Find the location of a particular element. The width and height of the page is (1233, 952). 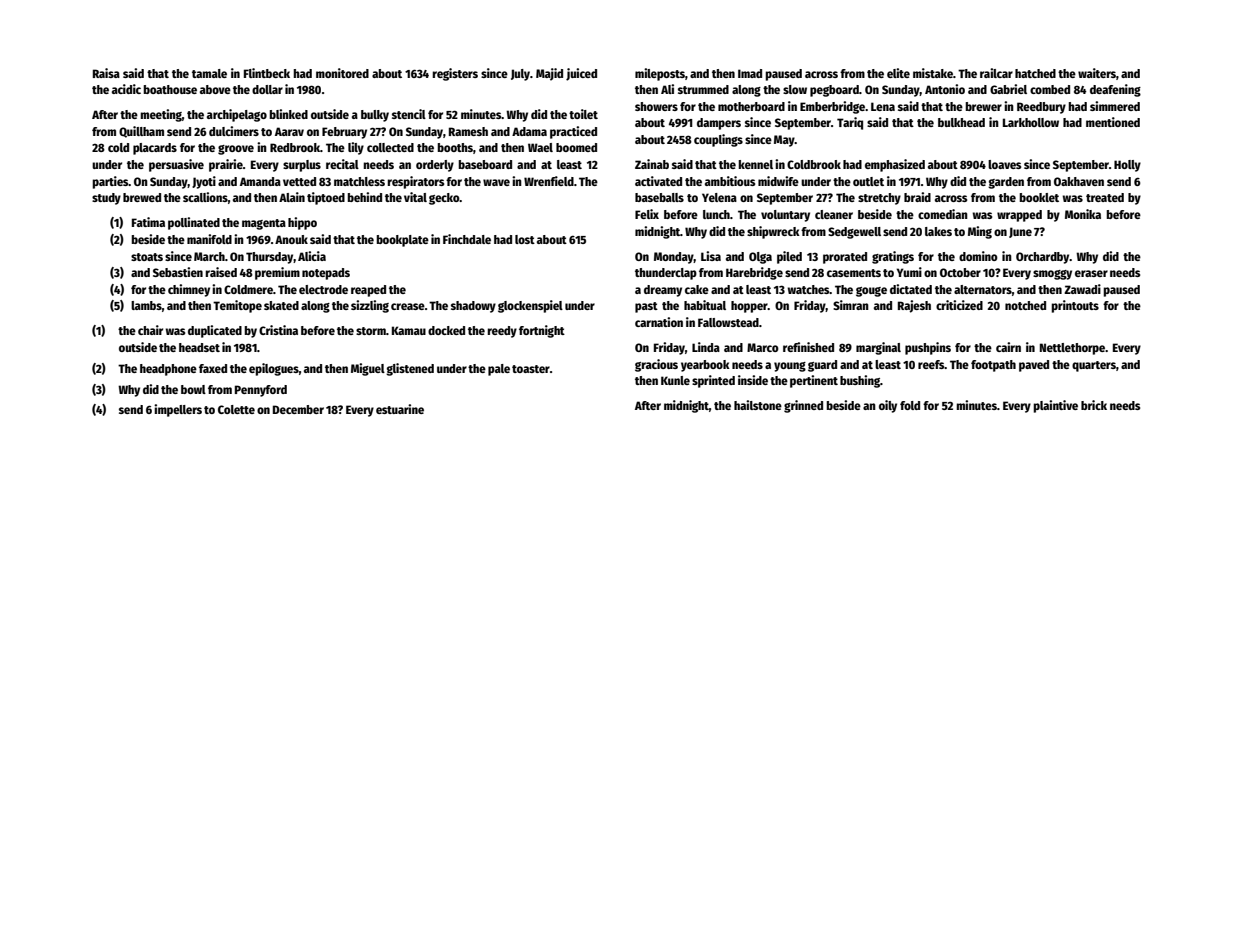

shipwreck is located at coordinates (773, 232).
